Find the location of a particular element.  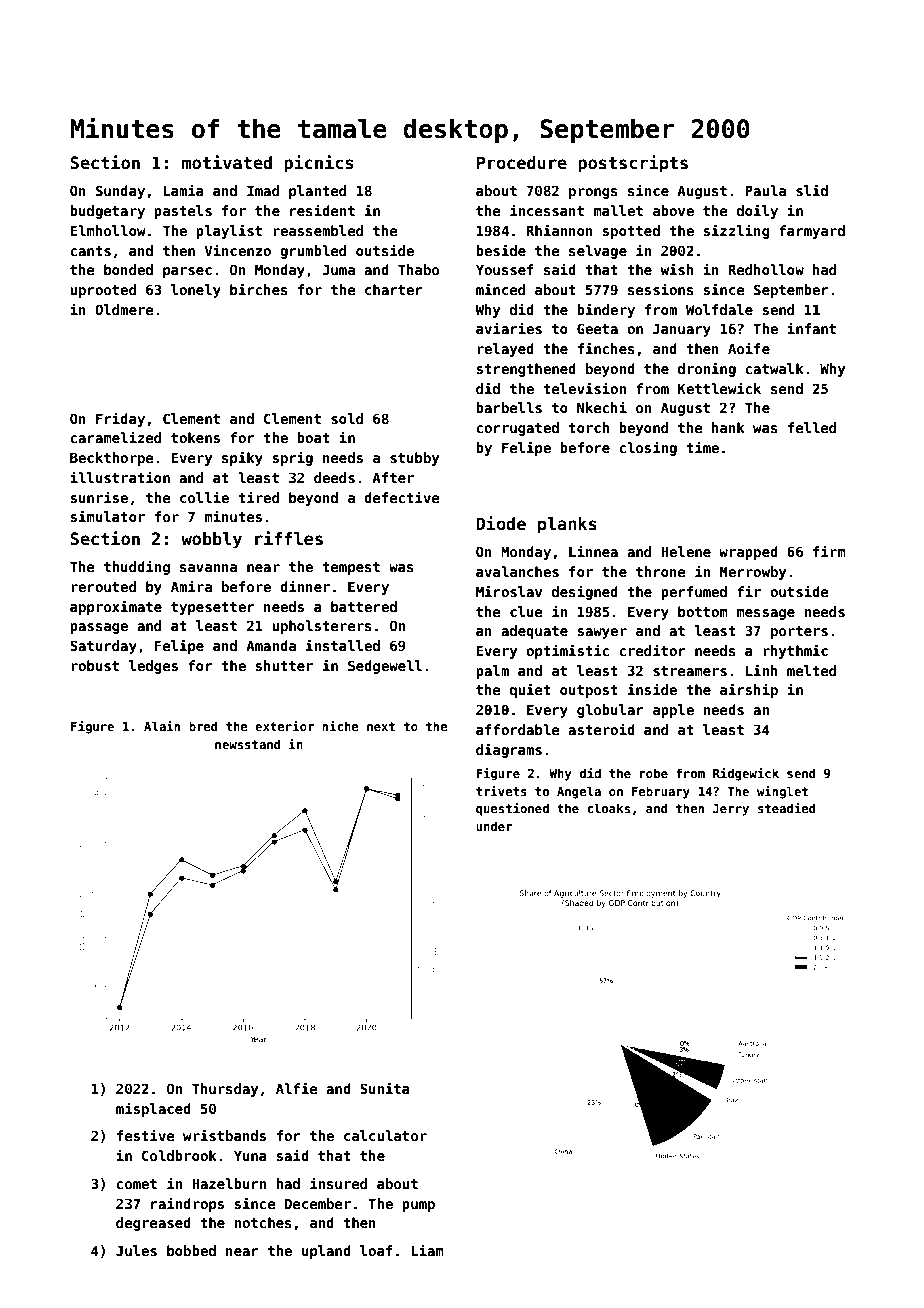

porters is located at coordinates (799, 632).
